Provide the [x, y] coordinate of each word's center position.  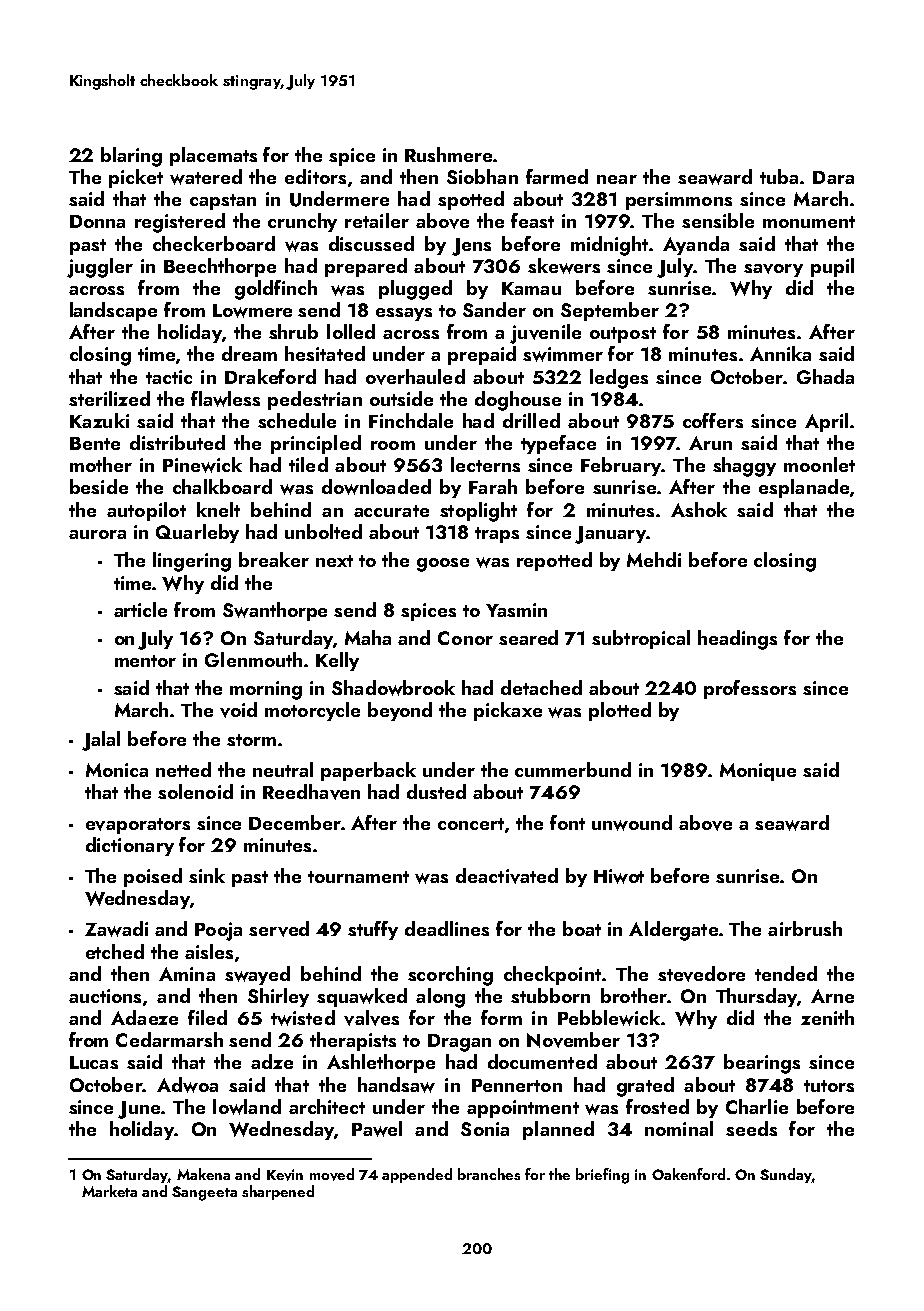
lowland [247, 1107]
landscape [113, 311]
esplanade [804, 488]
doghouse [518, 401]
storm [251, 740]
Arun [710, 443]
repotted [554, 561]
